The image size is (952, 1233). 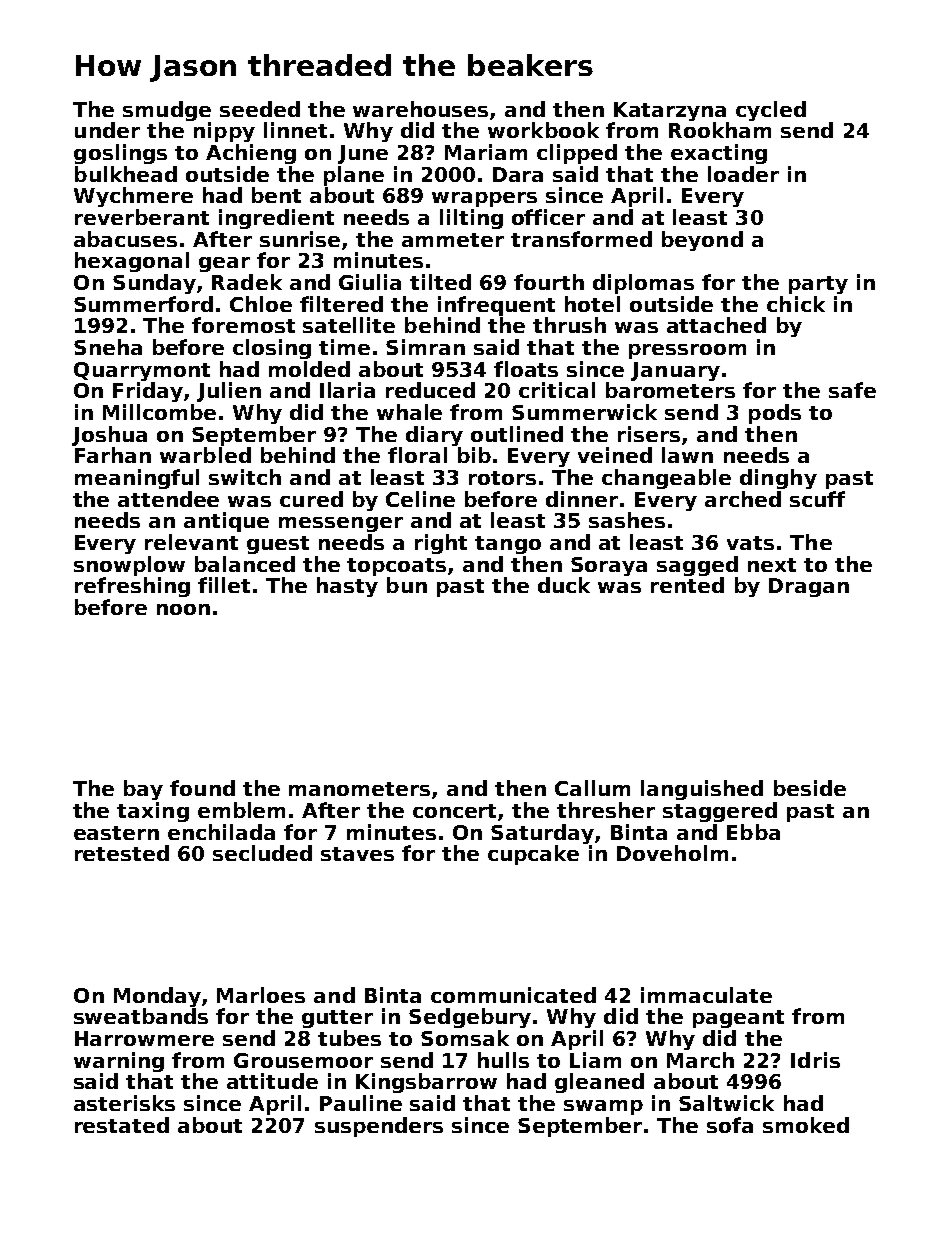 I want to click on smoked, so click(x=806, y=1125).
